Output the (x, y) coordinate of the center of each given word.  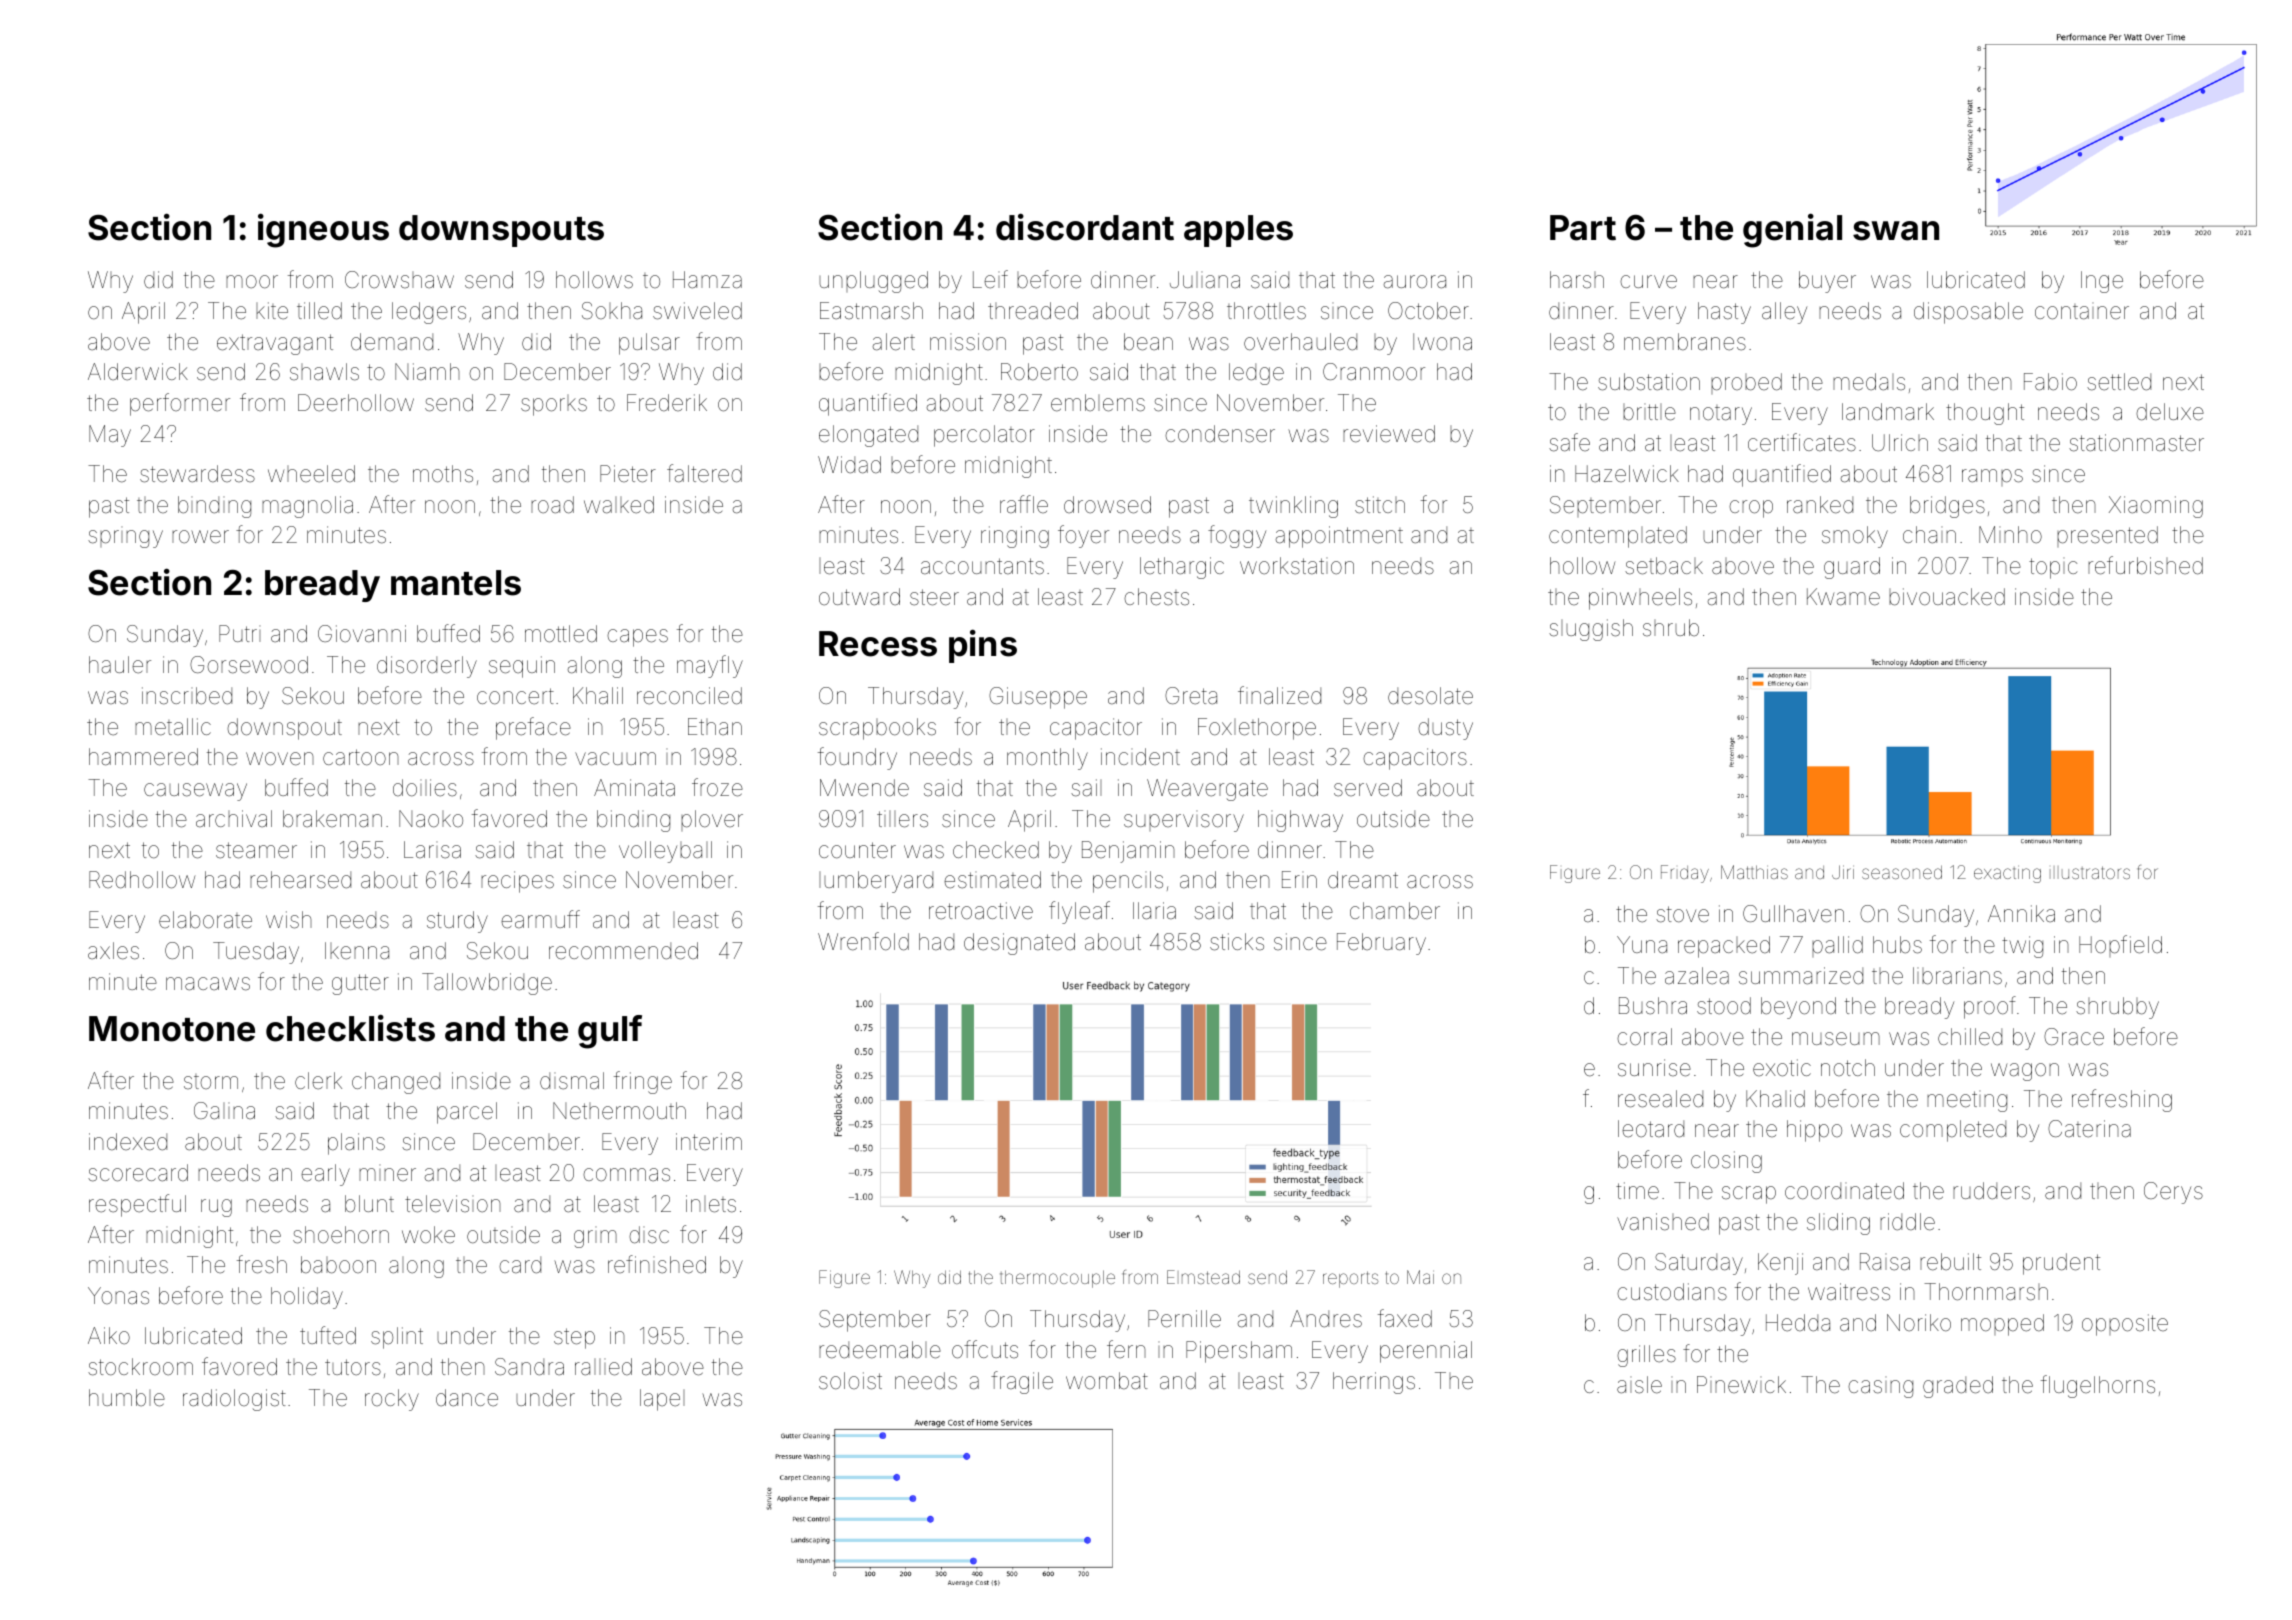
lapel (662, 1400)
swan (1896, 231)
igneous (323, 230)
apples (1238, 231)
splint (397, 1338)
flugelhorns (2098, 1386)
